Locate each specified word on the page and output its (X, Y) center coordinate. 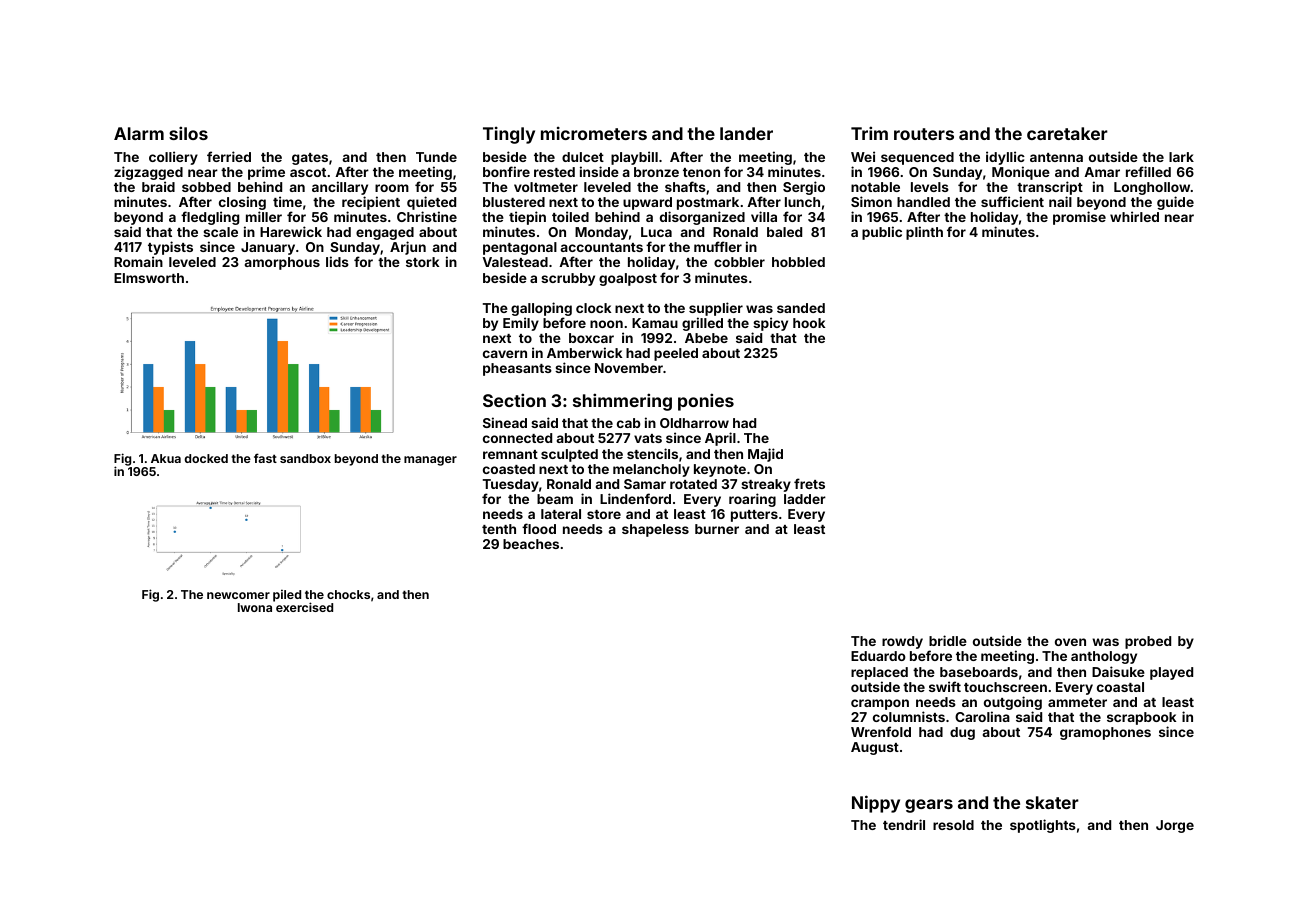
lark (1181, 157)
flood (539, 528)
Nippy (876, 804)
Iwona (255, 607)
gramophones (1105, 733)
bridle (948, 640)
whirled (1134, 216)
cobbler (739, 262)
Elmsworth (149, 278)
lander (746, 133)
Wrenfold (881, 731)
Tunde (436, 157)
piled (287, 595)
